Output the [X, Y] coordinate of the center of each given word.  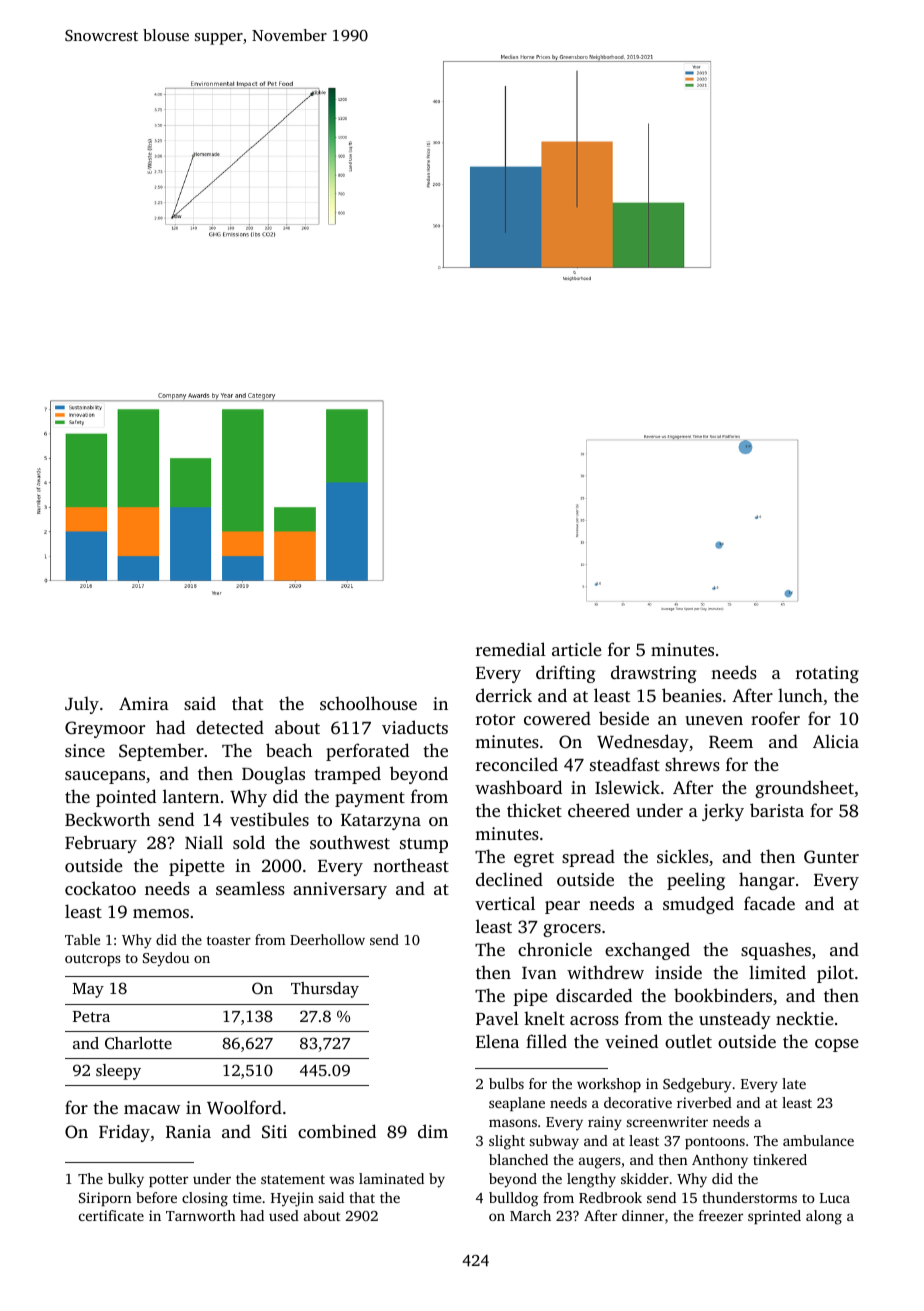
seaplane [517, 1104]
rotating [827, 674]
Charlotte [138, 1043]
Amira [144, 703]
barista [777, 810]
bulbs [506, 1083]
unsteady [735, 1020]
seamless [250, 888]
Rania [188, 1132]
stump [424, 845]
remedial [511, 649]
